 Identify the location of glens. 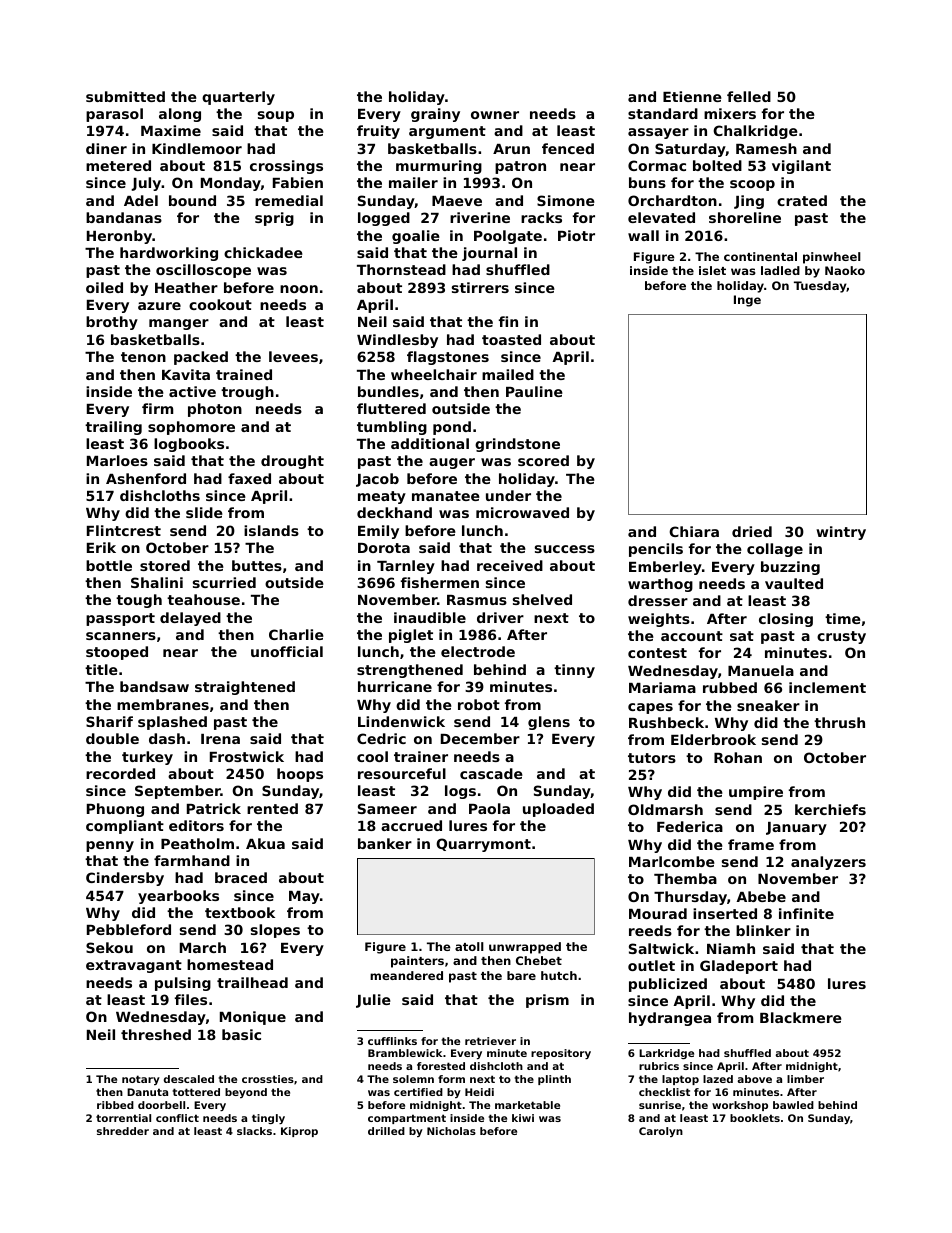
(549, 723).
